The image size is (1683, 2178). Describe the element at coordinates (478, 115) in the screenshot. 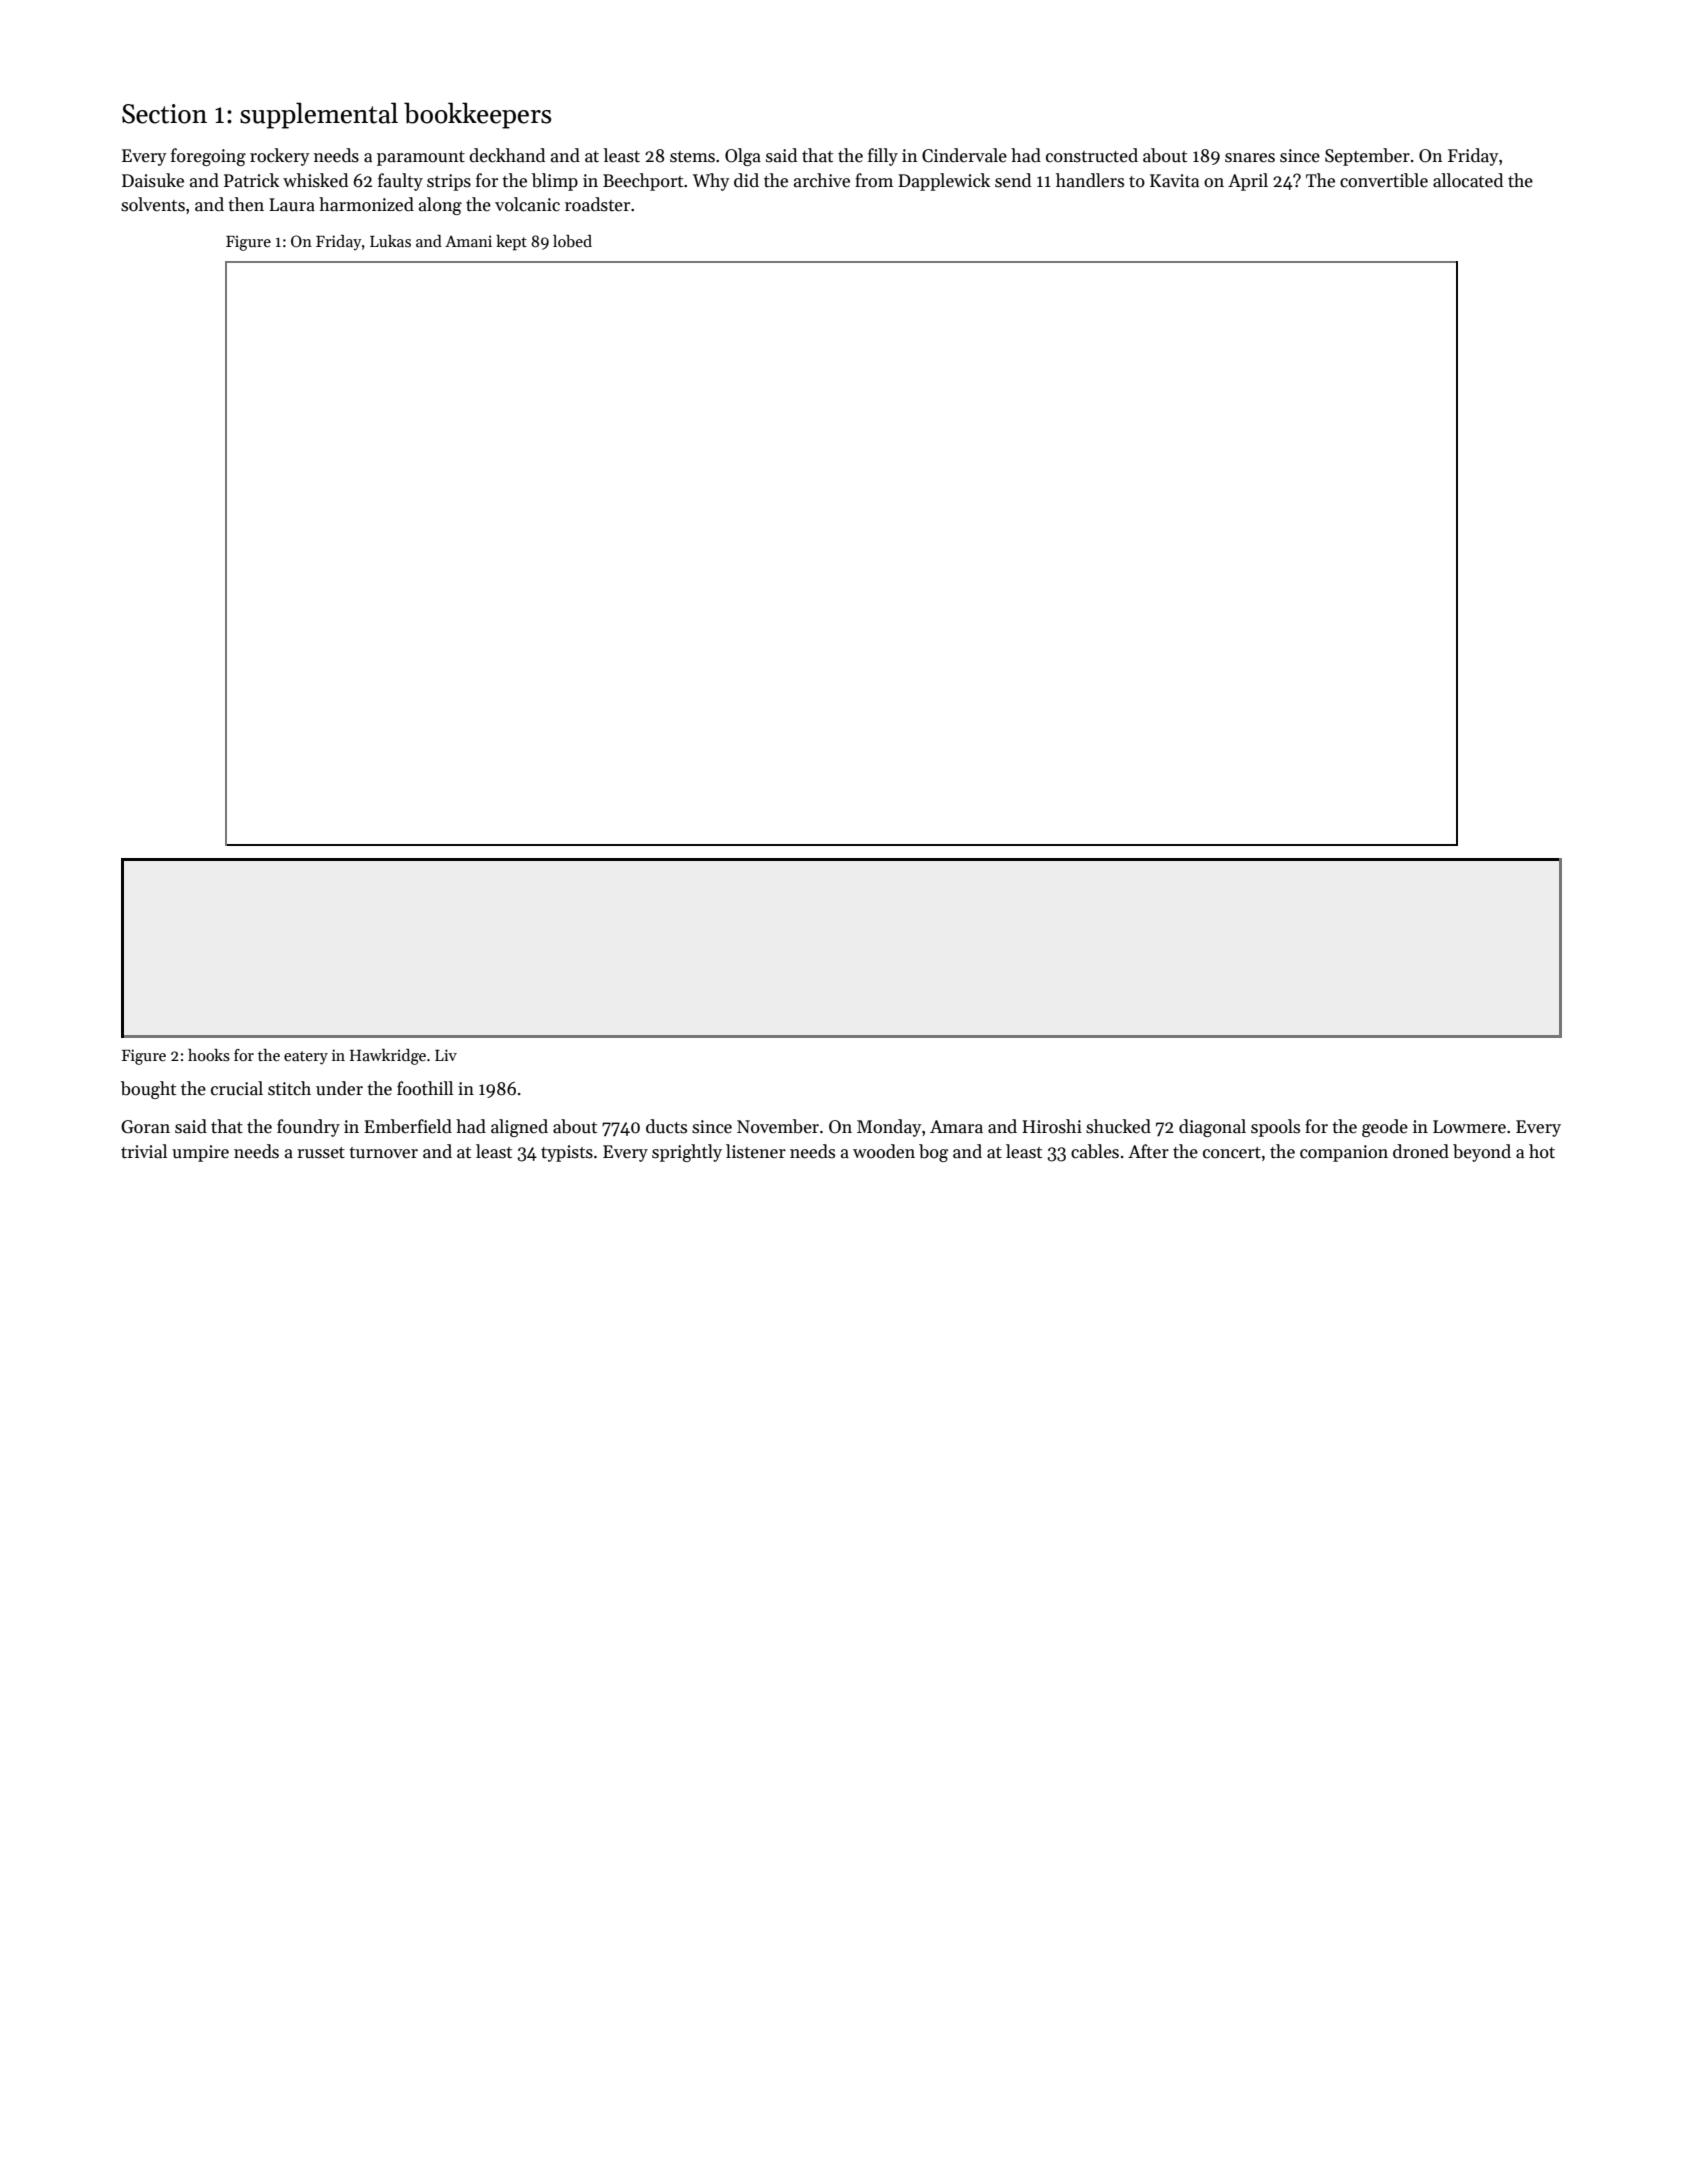

I see `bookkeepers` at that location.
